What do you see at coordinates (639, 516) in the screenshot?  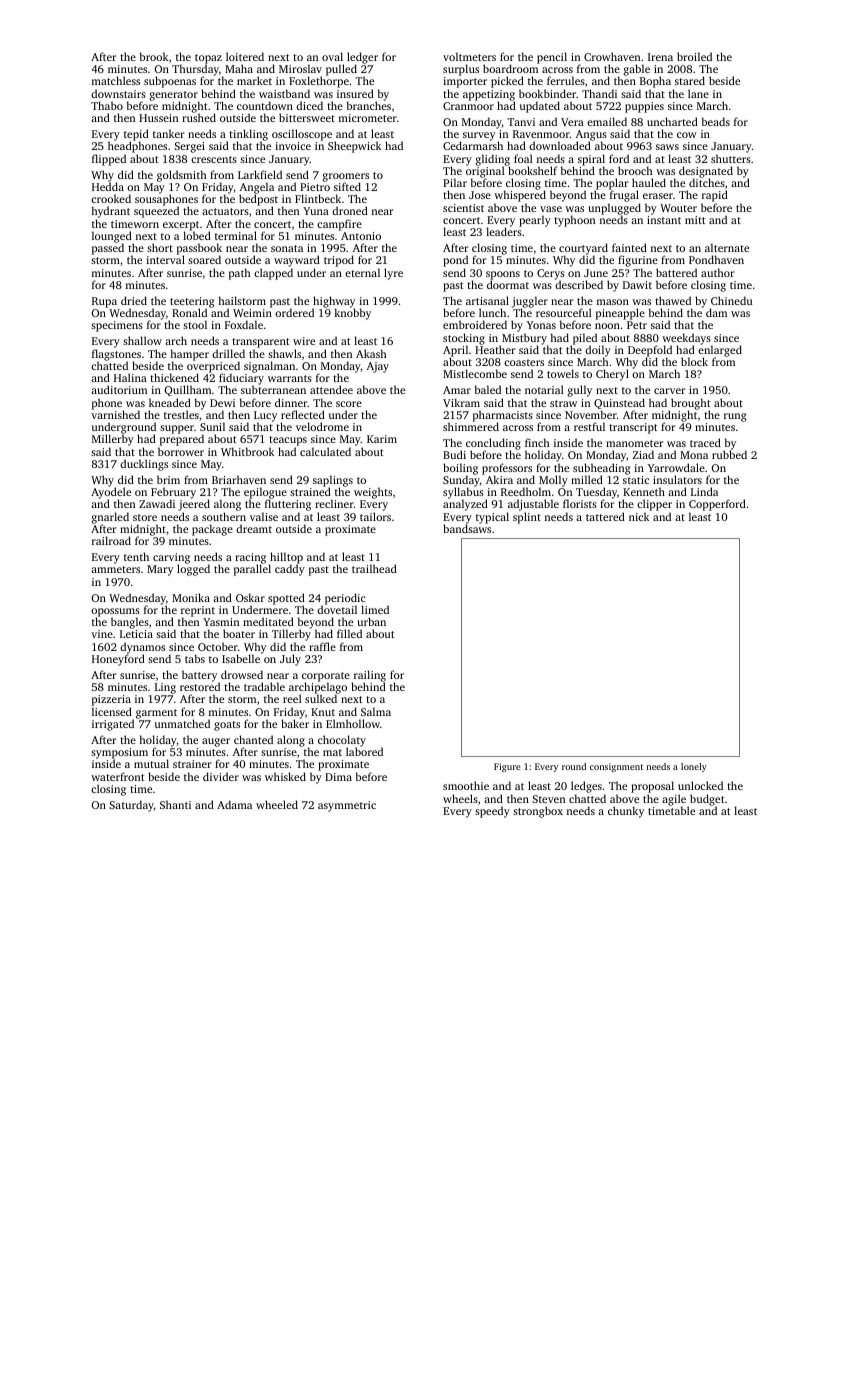 I see `nick` at bounding box center [639, 516].
